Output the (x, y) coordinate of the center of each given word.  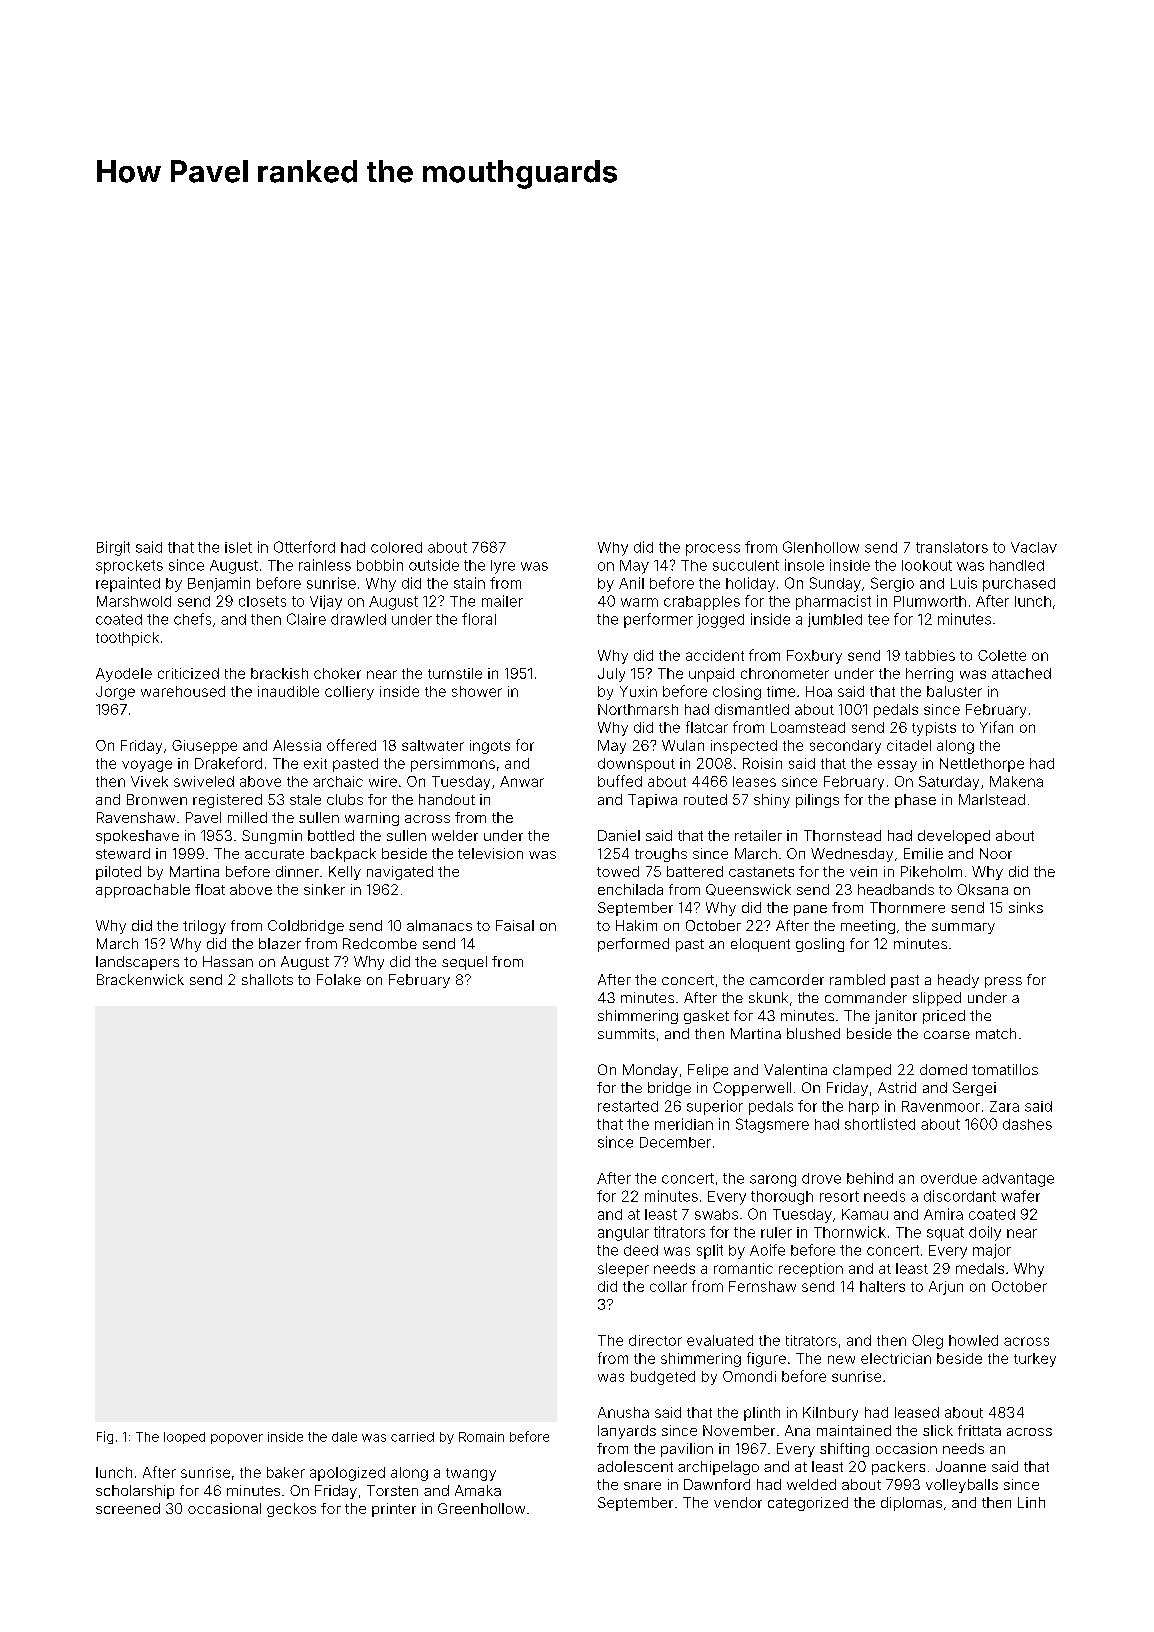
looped (184, 1438)
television (490, 853)
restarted (628, 1106)
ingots (490, 747)
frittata (979, 1430)
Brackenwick (140, 979)
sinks (1026, 907)
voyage (147, 766)
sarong (773, 1181)
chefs (192, 619)
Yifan (996, 727)
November (739, 1430)
